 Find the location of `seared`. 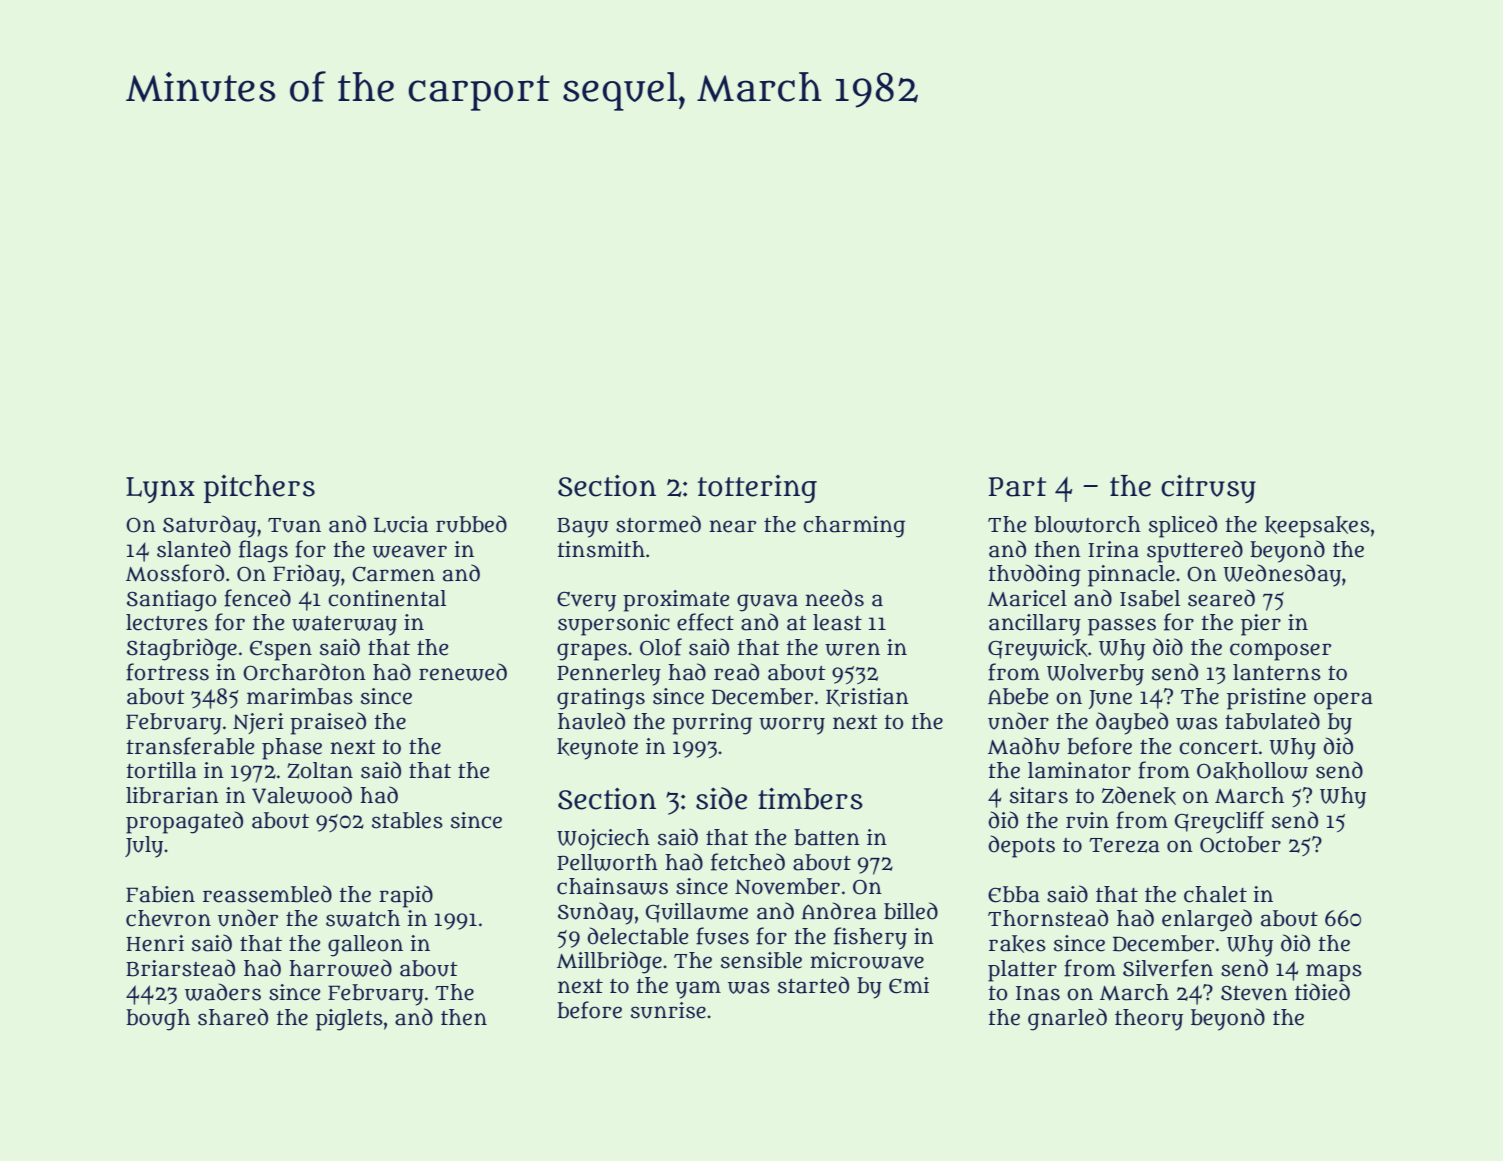

seared is located at coordinates (1221, 598).
